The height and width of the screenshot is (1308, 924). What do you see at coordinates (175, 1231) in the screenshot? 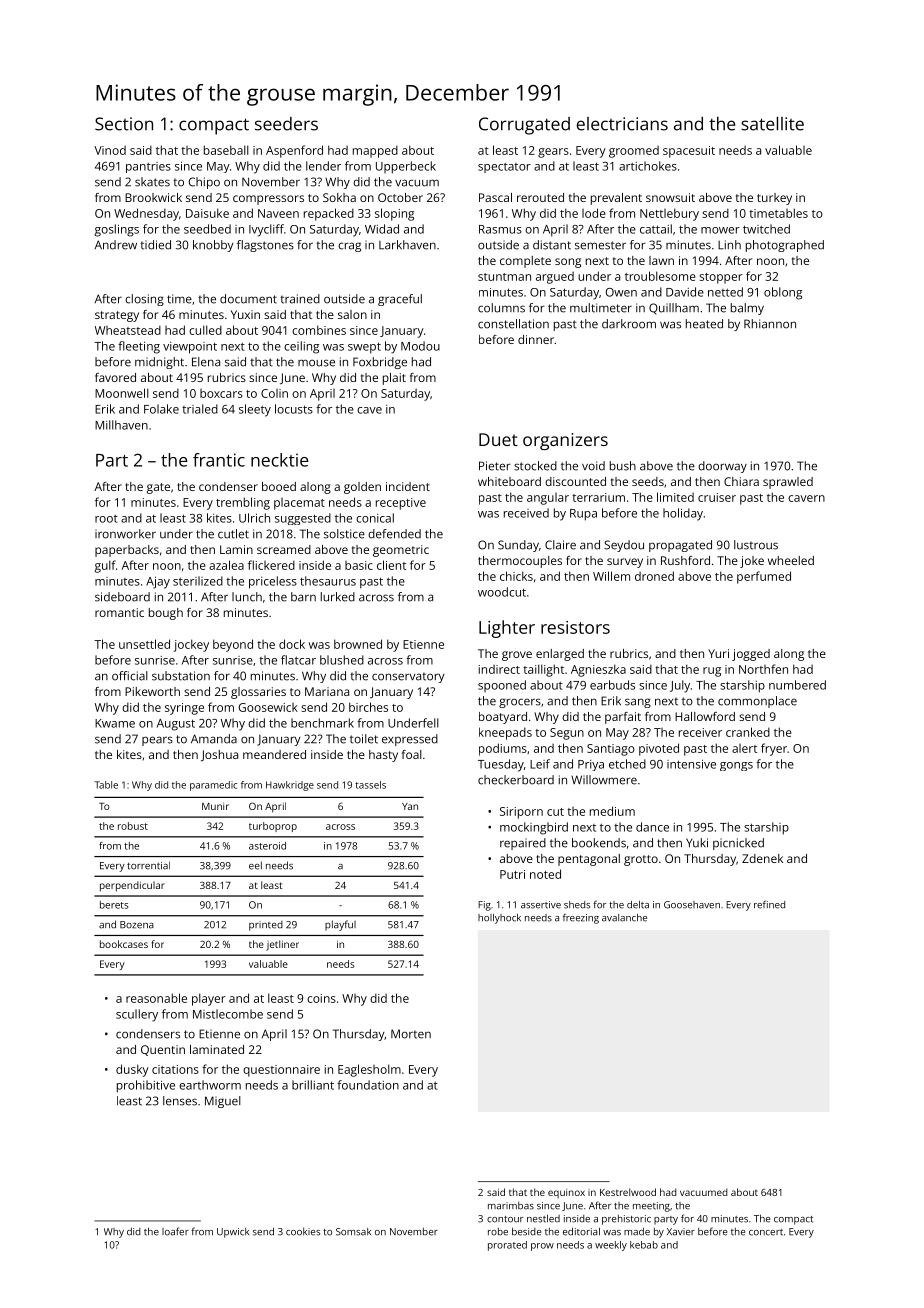
I see `loafer` at bounding box center [175, 1231].
